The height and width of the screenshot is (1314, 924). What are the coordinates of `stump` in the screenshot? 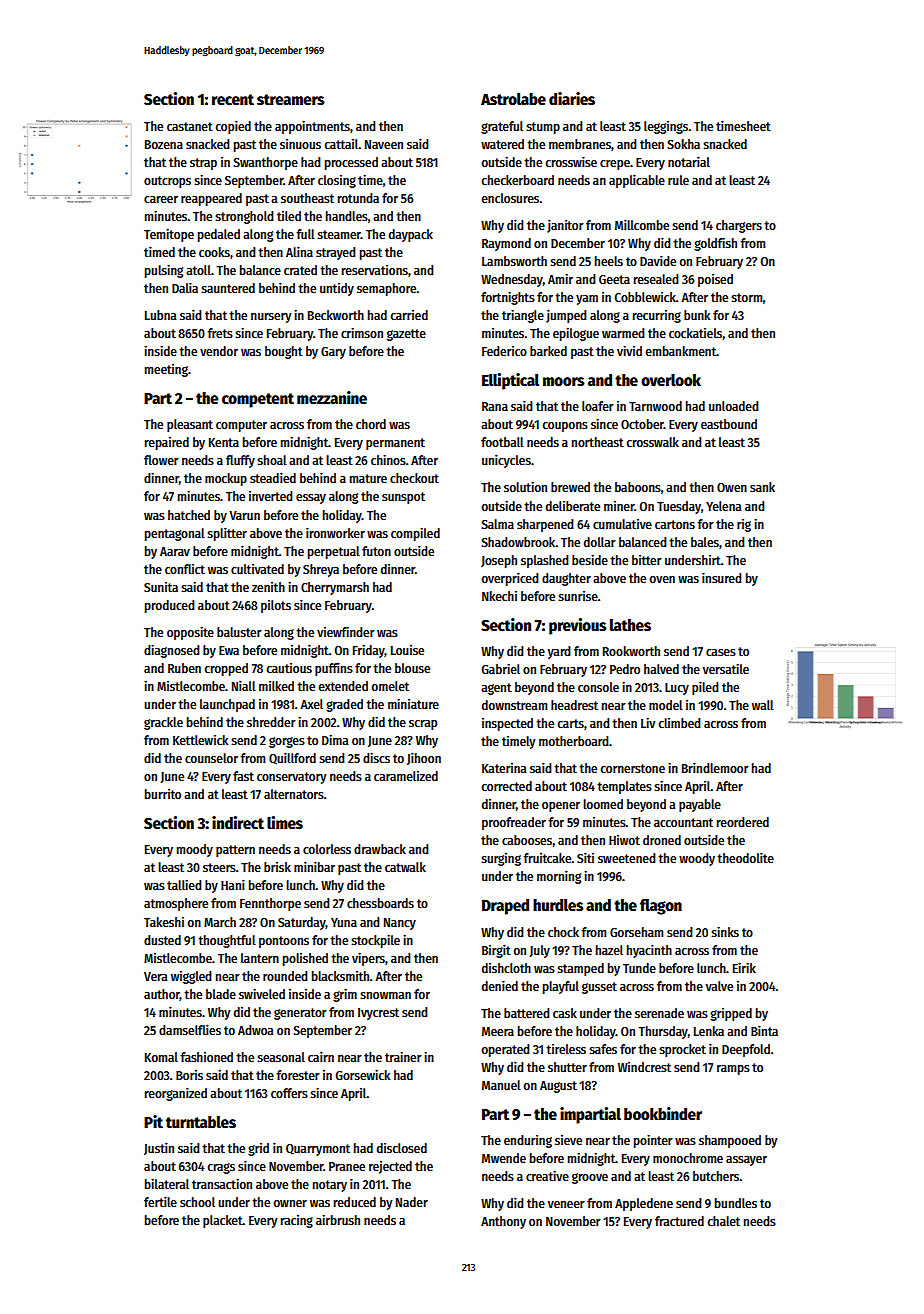 It's located at (543, 128).
